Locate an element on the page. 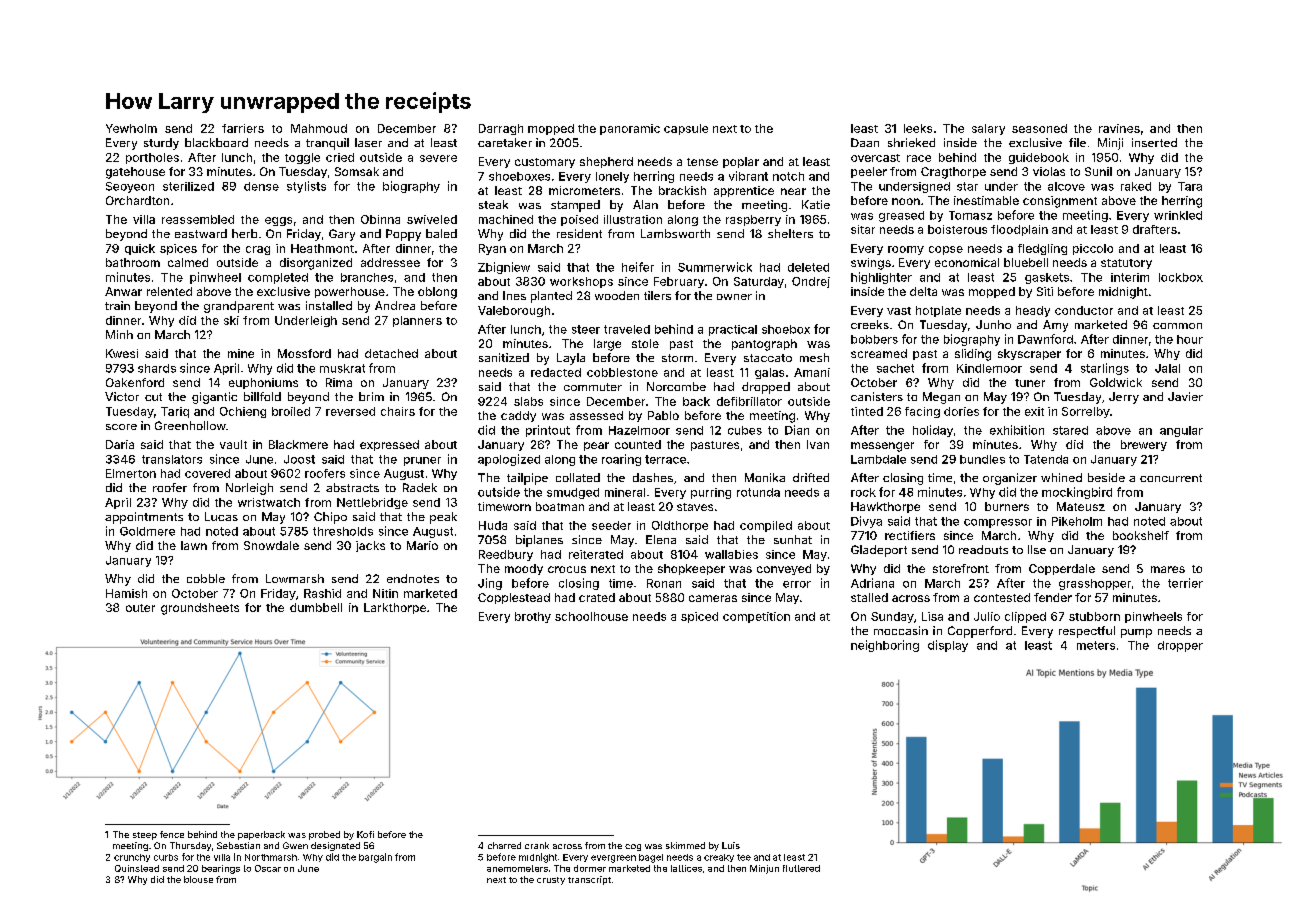  inserted is located at coordinates (1154, 142).
